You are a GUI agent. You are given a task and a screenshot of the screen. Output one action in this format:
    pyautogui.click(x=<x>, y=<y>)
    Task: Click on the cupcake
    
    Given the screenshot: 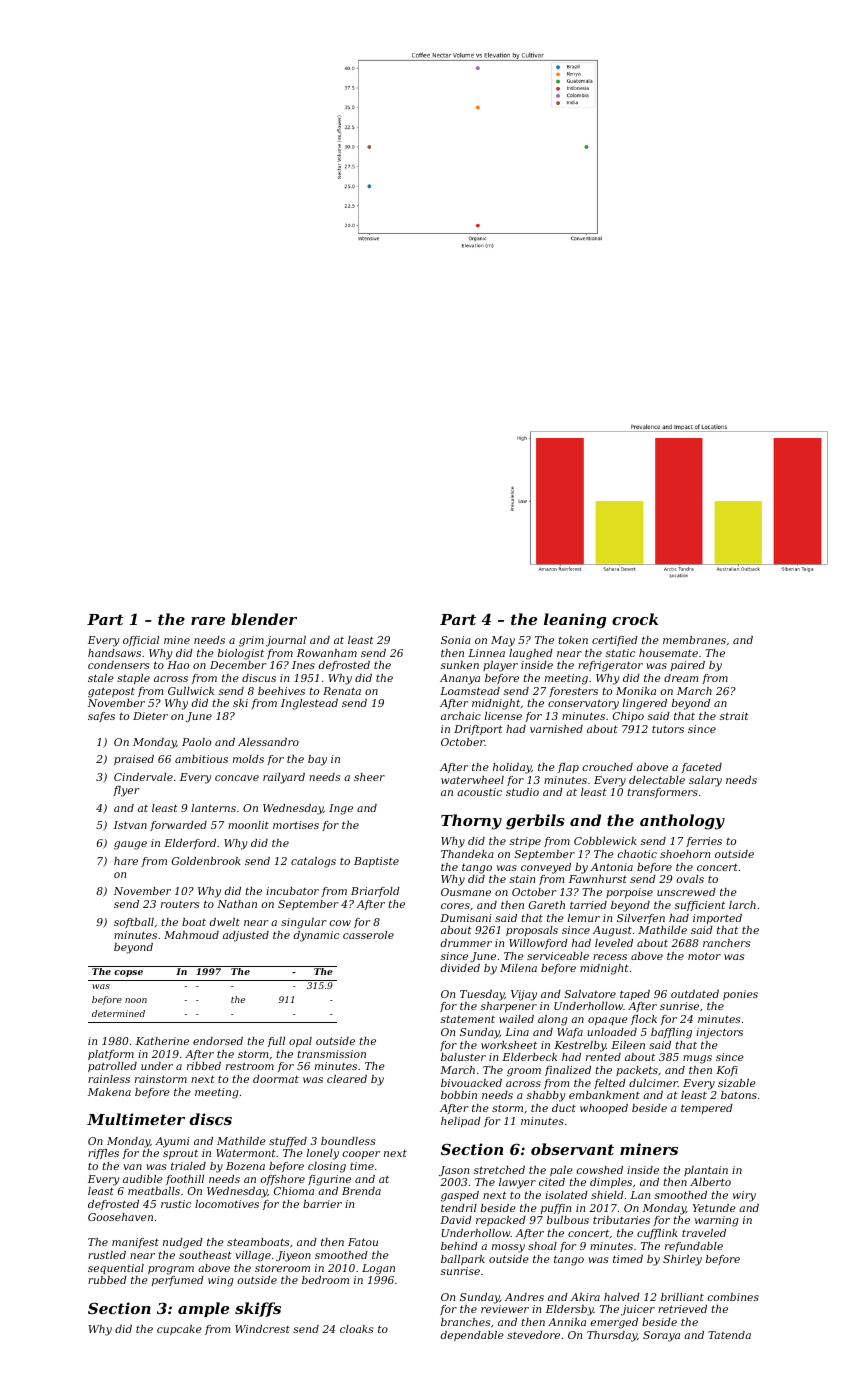 What is the action you would take?
    pyautogui.click(x=179, y=1330)
